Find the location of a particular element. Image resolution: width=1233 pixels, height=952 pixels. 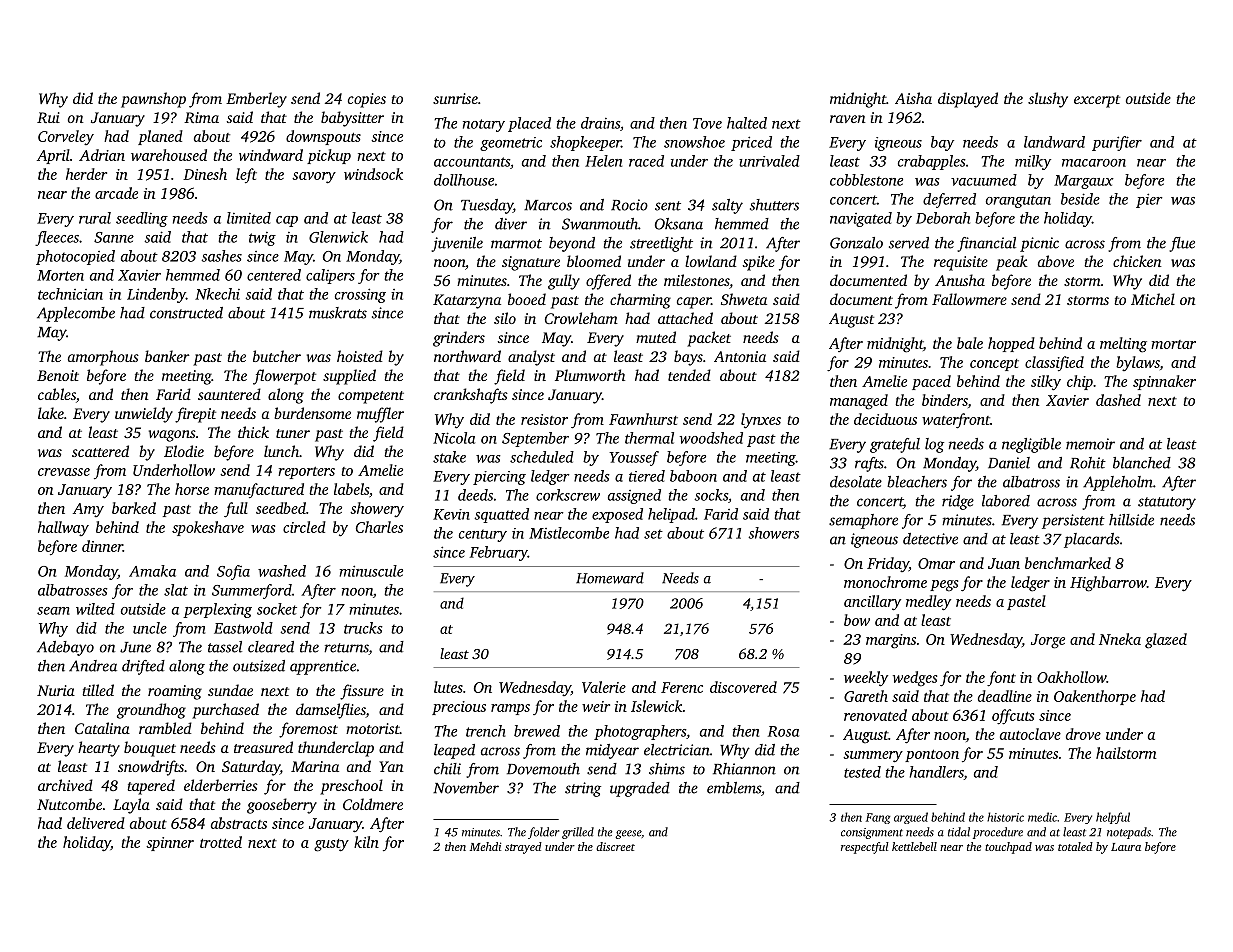

Nicola is located at coordinates (454, 438).
